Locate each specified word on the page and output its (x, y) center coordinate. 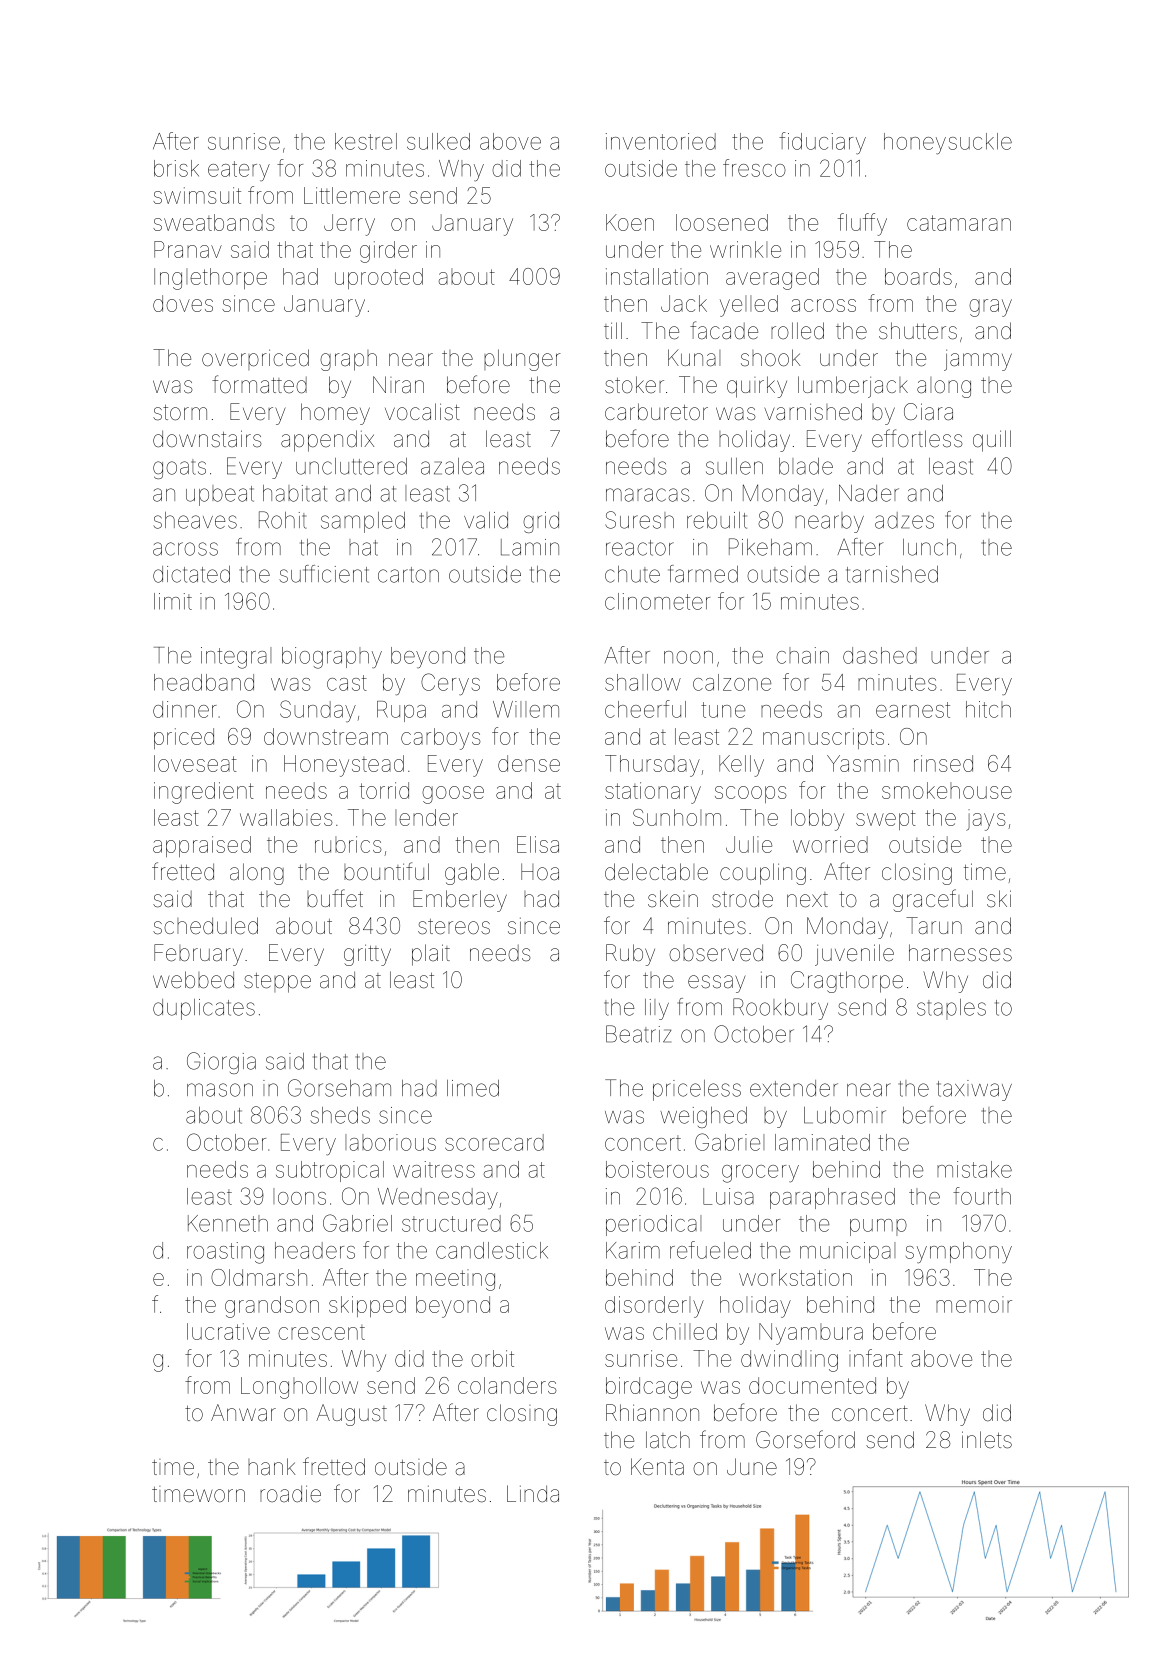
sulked (438, 141)
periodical (653, 1225)
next (807, 900)
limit (173, 601)
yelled (749, 306)
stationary (653, 793)
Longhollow (299, 1388)
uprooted (379, 278)
